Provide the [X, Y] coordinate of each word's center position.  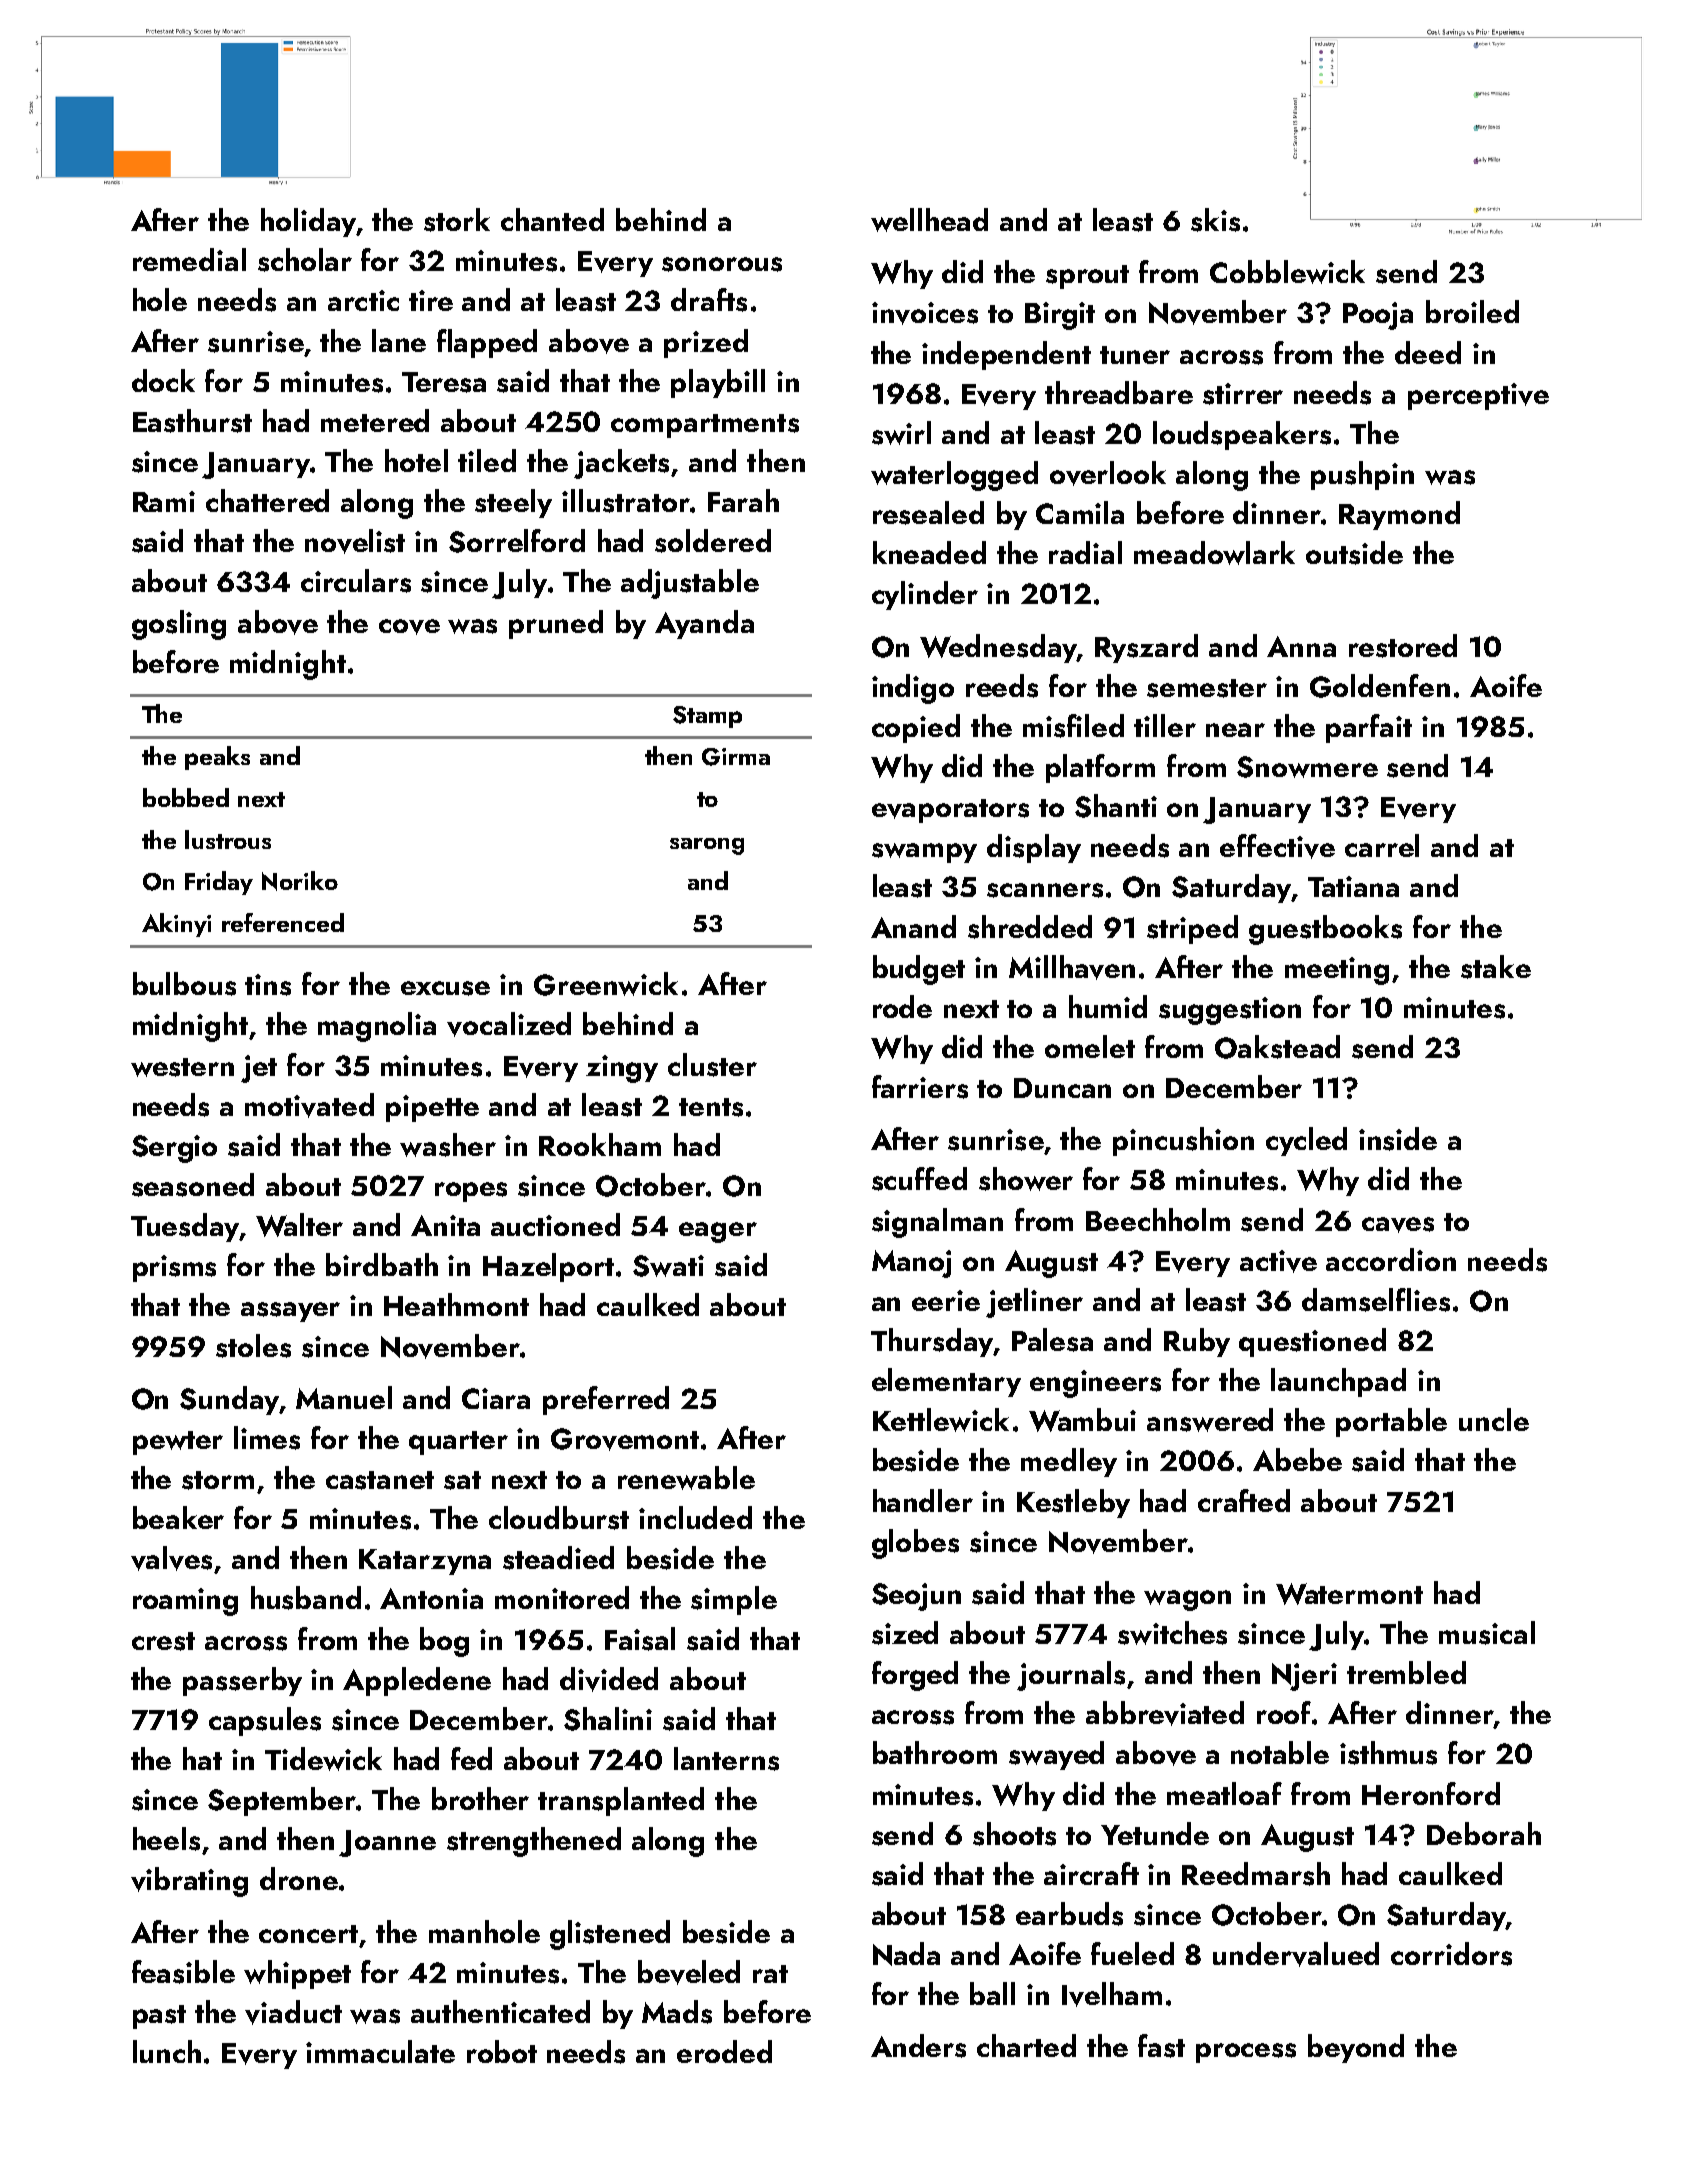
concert [308, 1934]
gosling [179, 625]
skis [1215, 220]
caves [1398, 1225]
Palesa [1052, 1340]
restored [1403, 646]
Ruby [1197, 1342]
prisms [174, 1268]
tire [431, 300]
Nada [906, 1954]
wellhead [929, 220]
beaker [178, 1517]
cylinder [925, 595]
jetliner [1034, 1303]
